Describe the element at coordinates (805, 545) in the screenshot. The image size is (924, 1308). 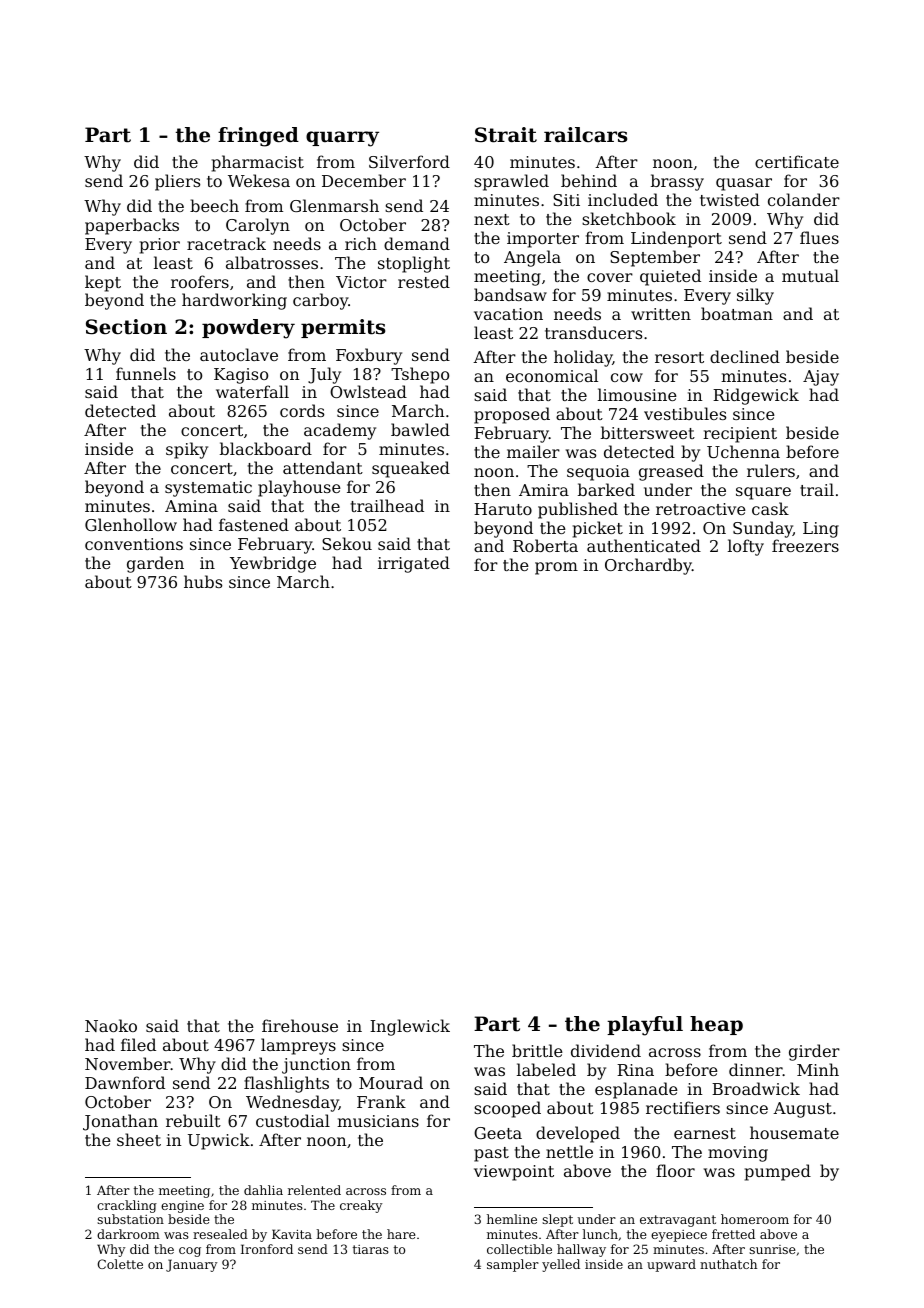
I see `freezers` at that location.
